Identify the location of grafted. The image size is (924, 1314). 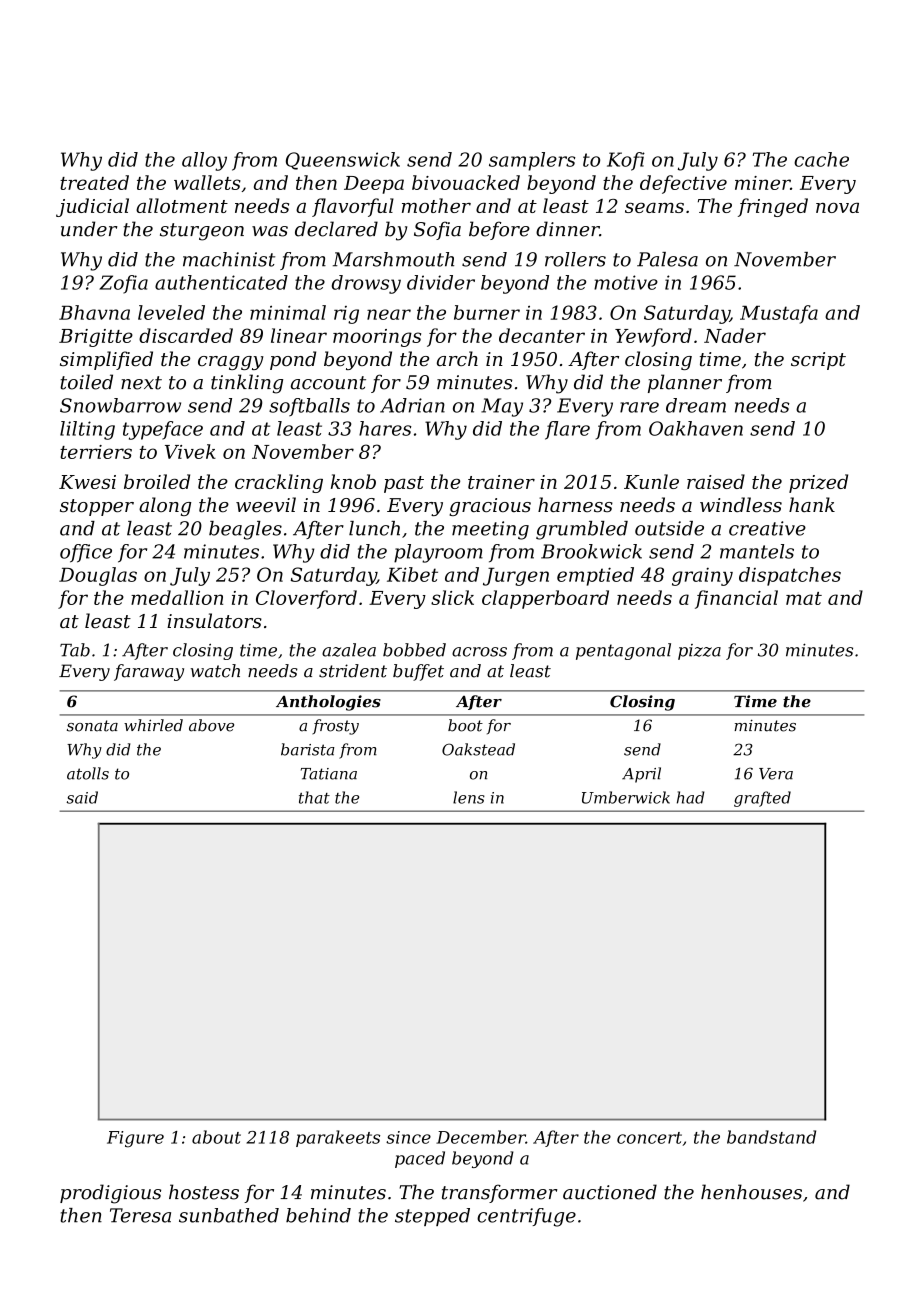
(762, 799).
